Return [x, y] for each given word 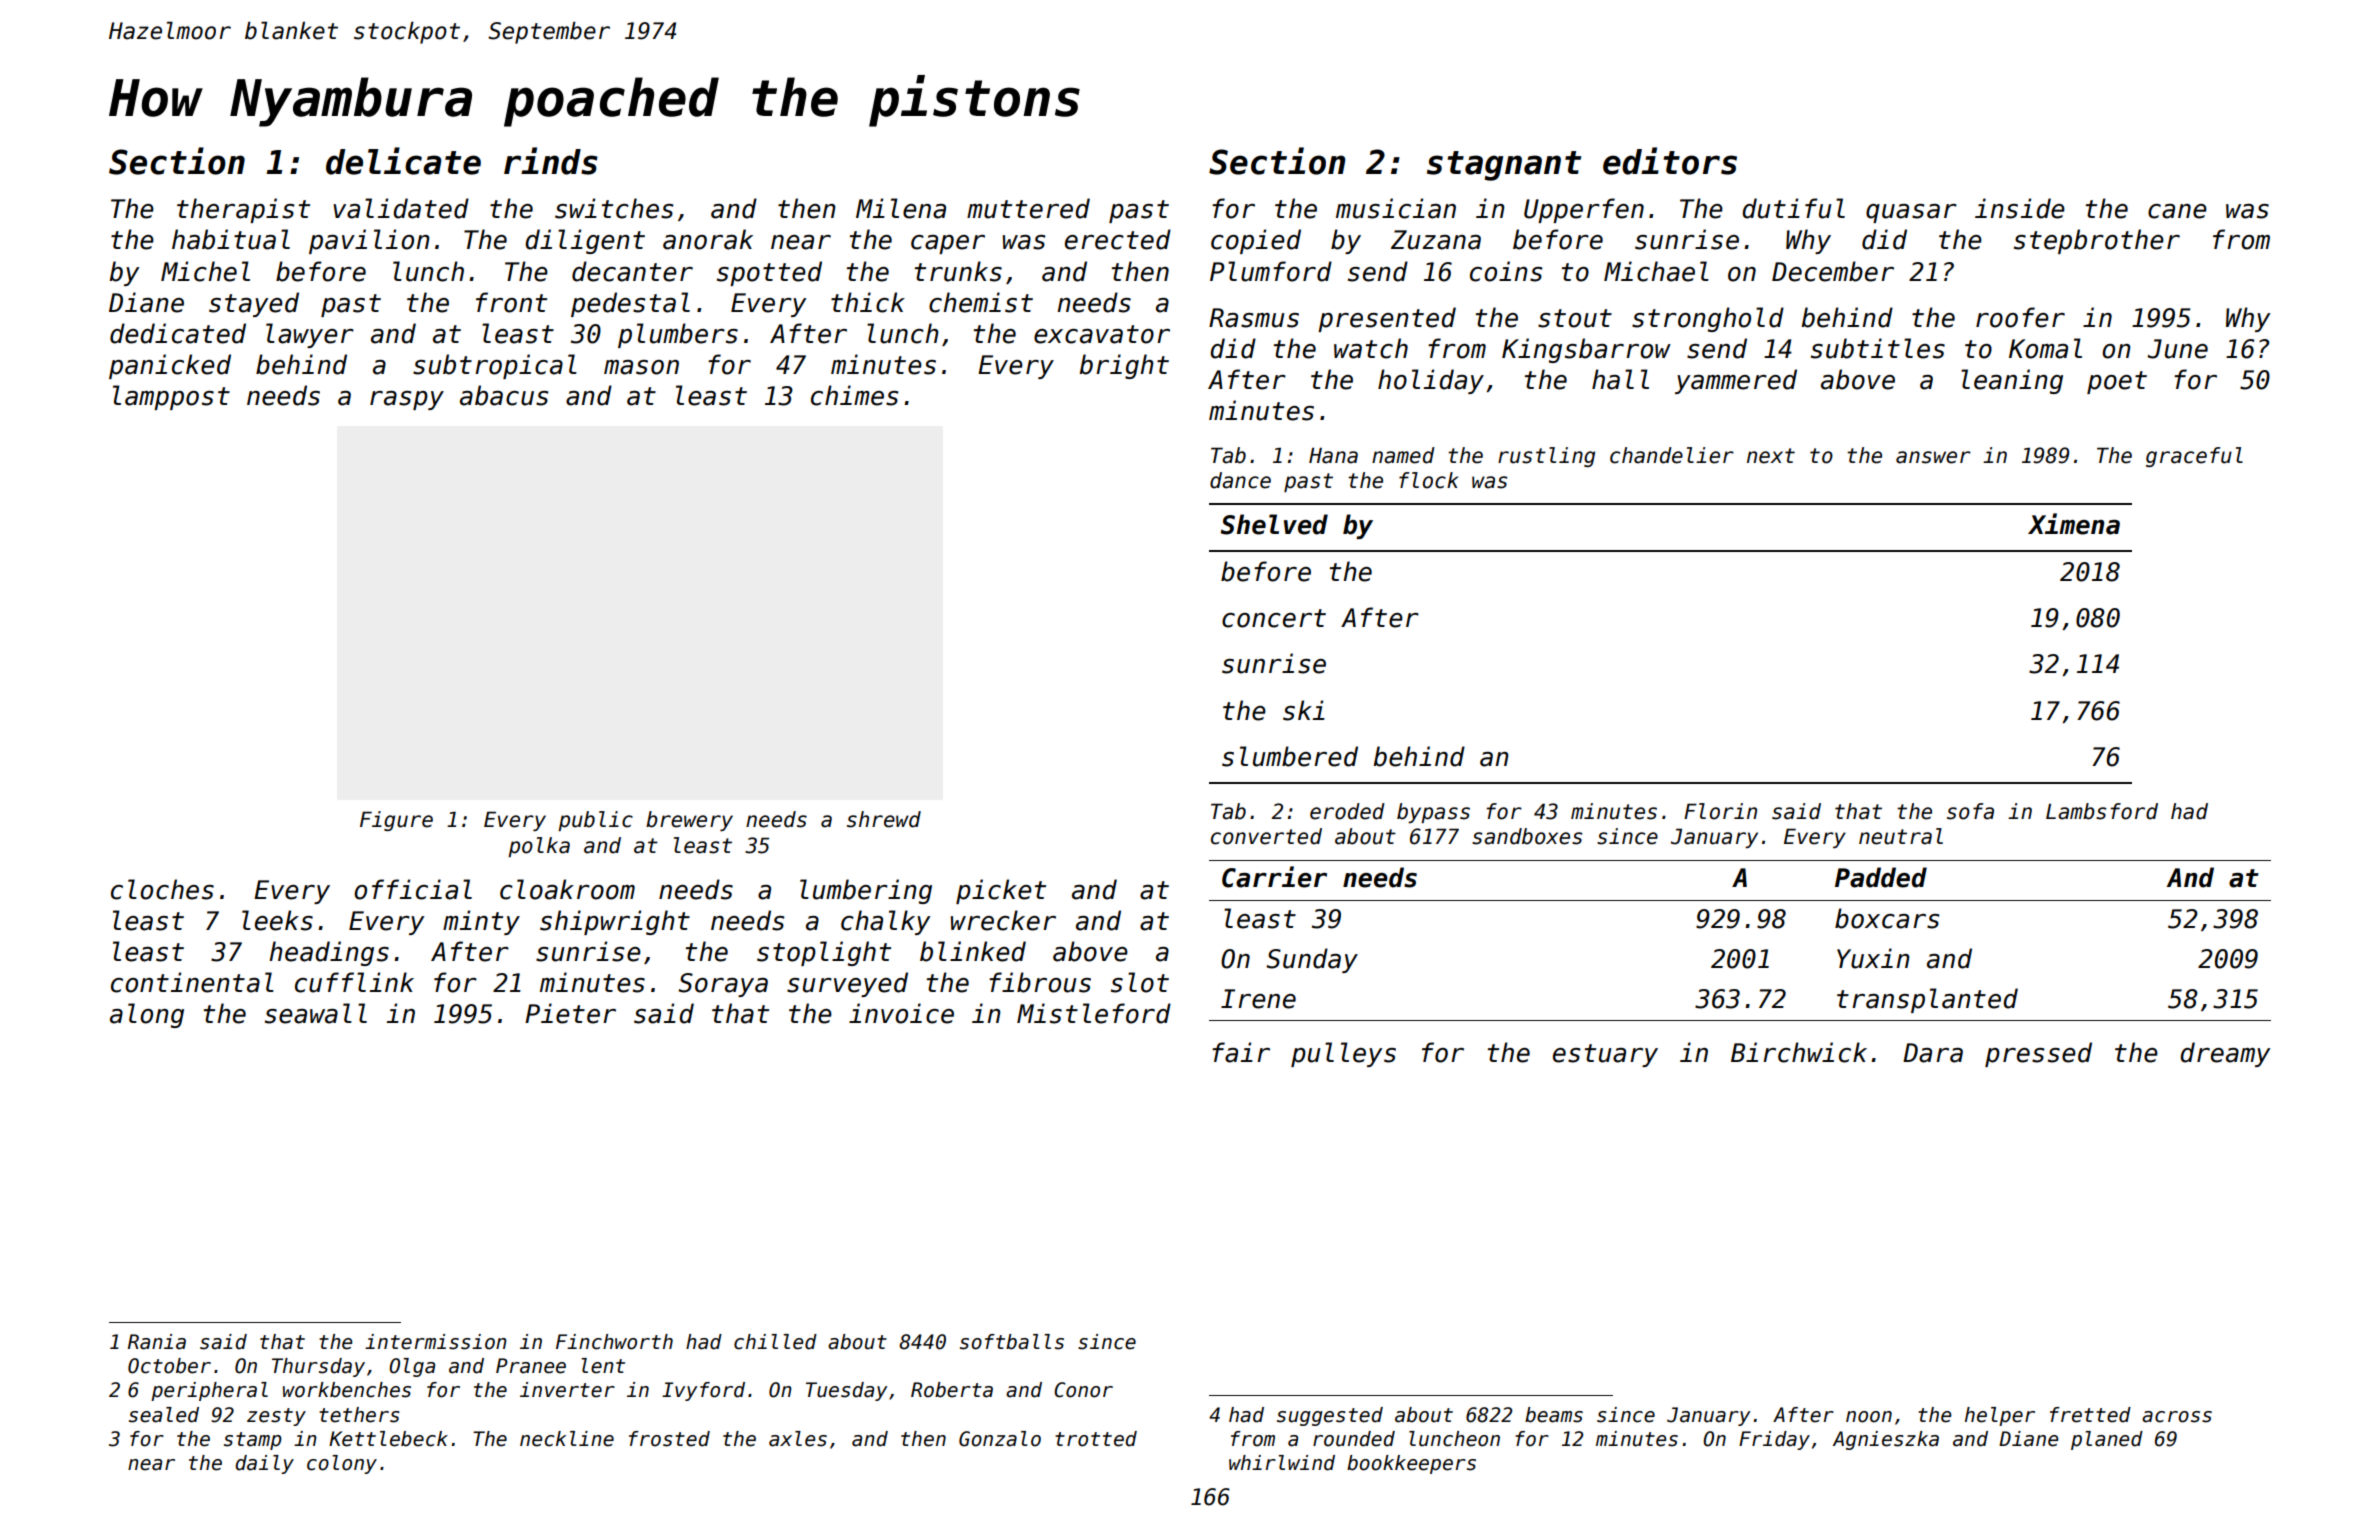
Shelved [1274, 524]
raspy [407, 400]
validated [401, 208]
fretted [2090, 1415]
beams [1554, 1415]
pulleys [1343, 1054]
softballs [1012, 1342]
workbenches [347, 1390]
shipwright [615, 922]
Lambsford [2102, 811]
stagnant [1504, 166]
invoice [901, 1013]
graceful [2194, 457]
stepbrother [2097, 241]
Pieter [570, 1013]
